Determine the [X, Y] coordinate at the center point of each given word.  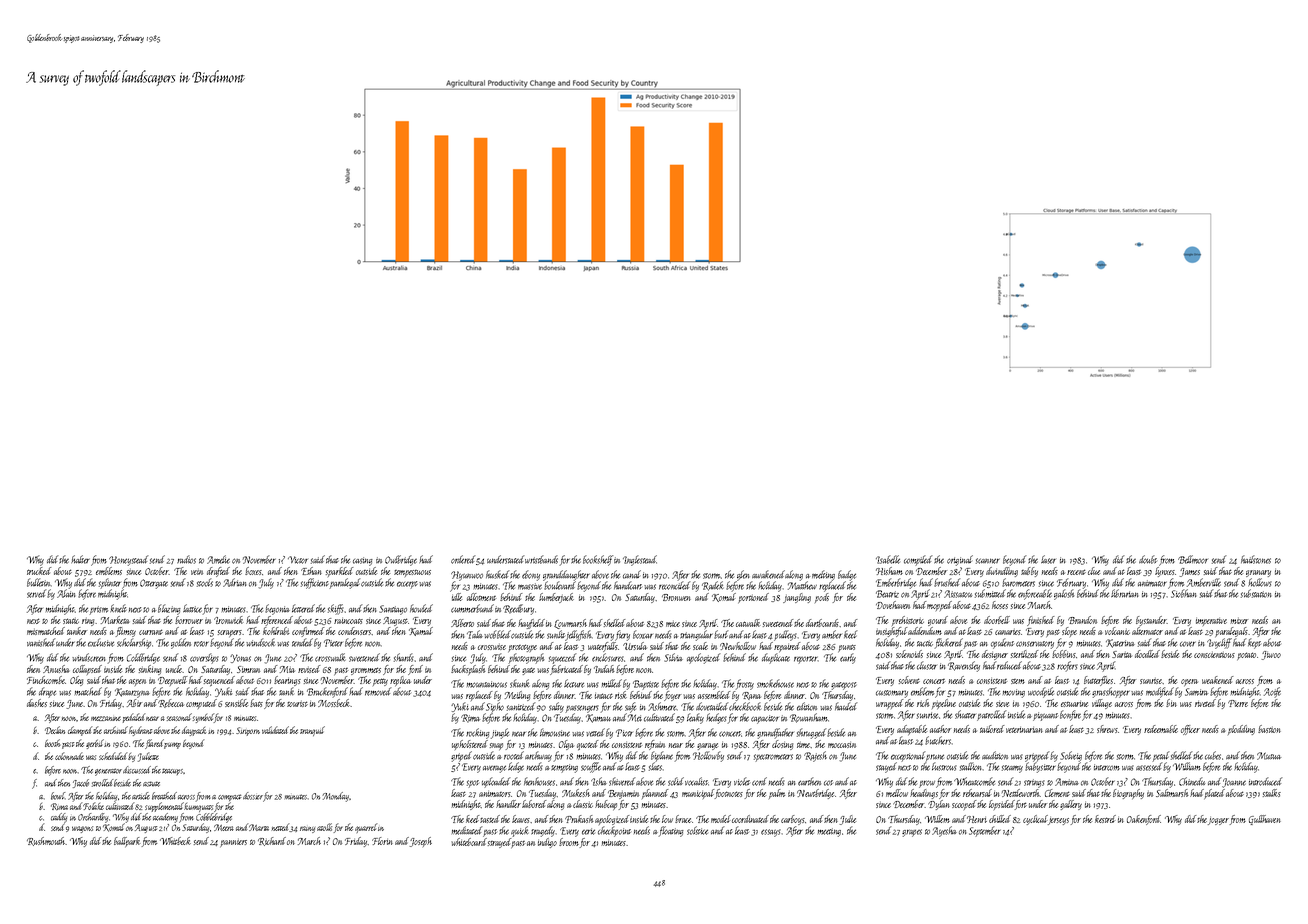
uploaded [496, 782]
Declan [55, 730]
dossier [253, 796]
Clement [1057, 793]
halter [80, 559]
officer [1190, 730]
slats [655, 766]
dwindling [1002, 572]
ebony [531, 575]
